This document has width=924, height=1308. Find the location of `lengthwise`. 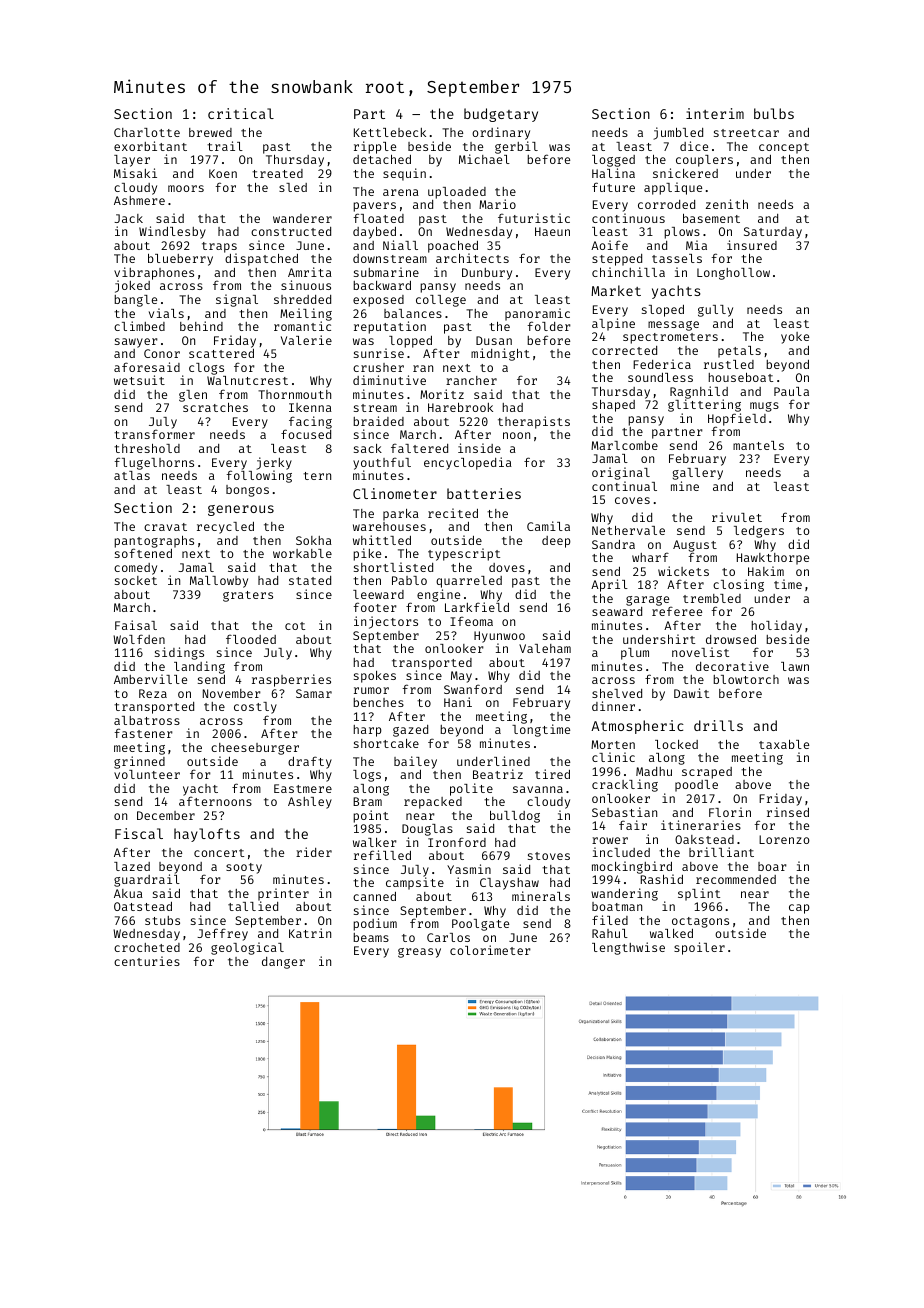

lengthwise is located at coordinates (628, 948).
